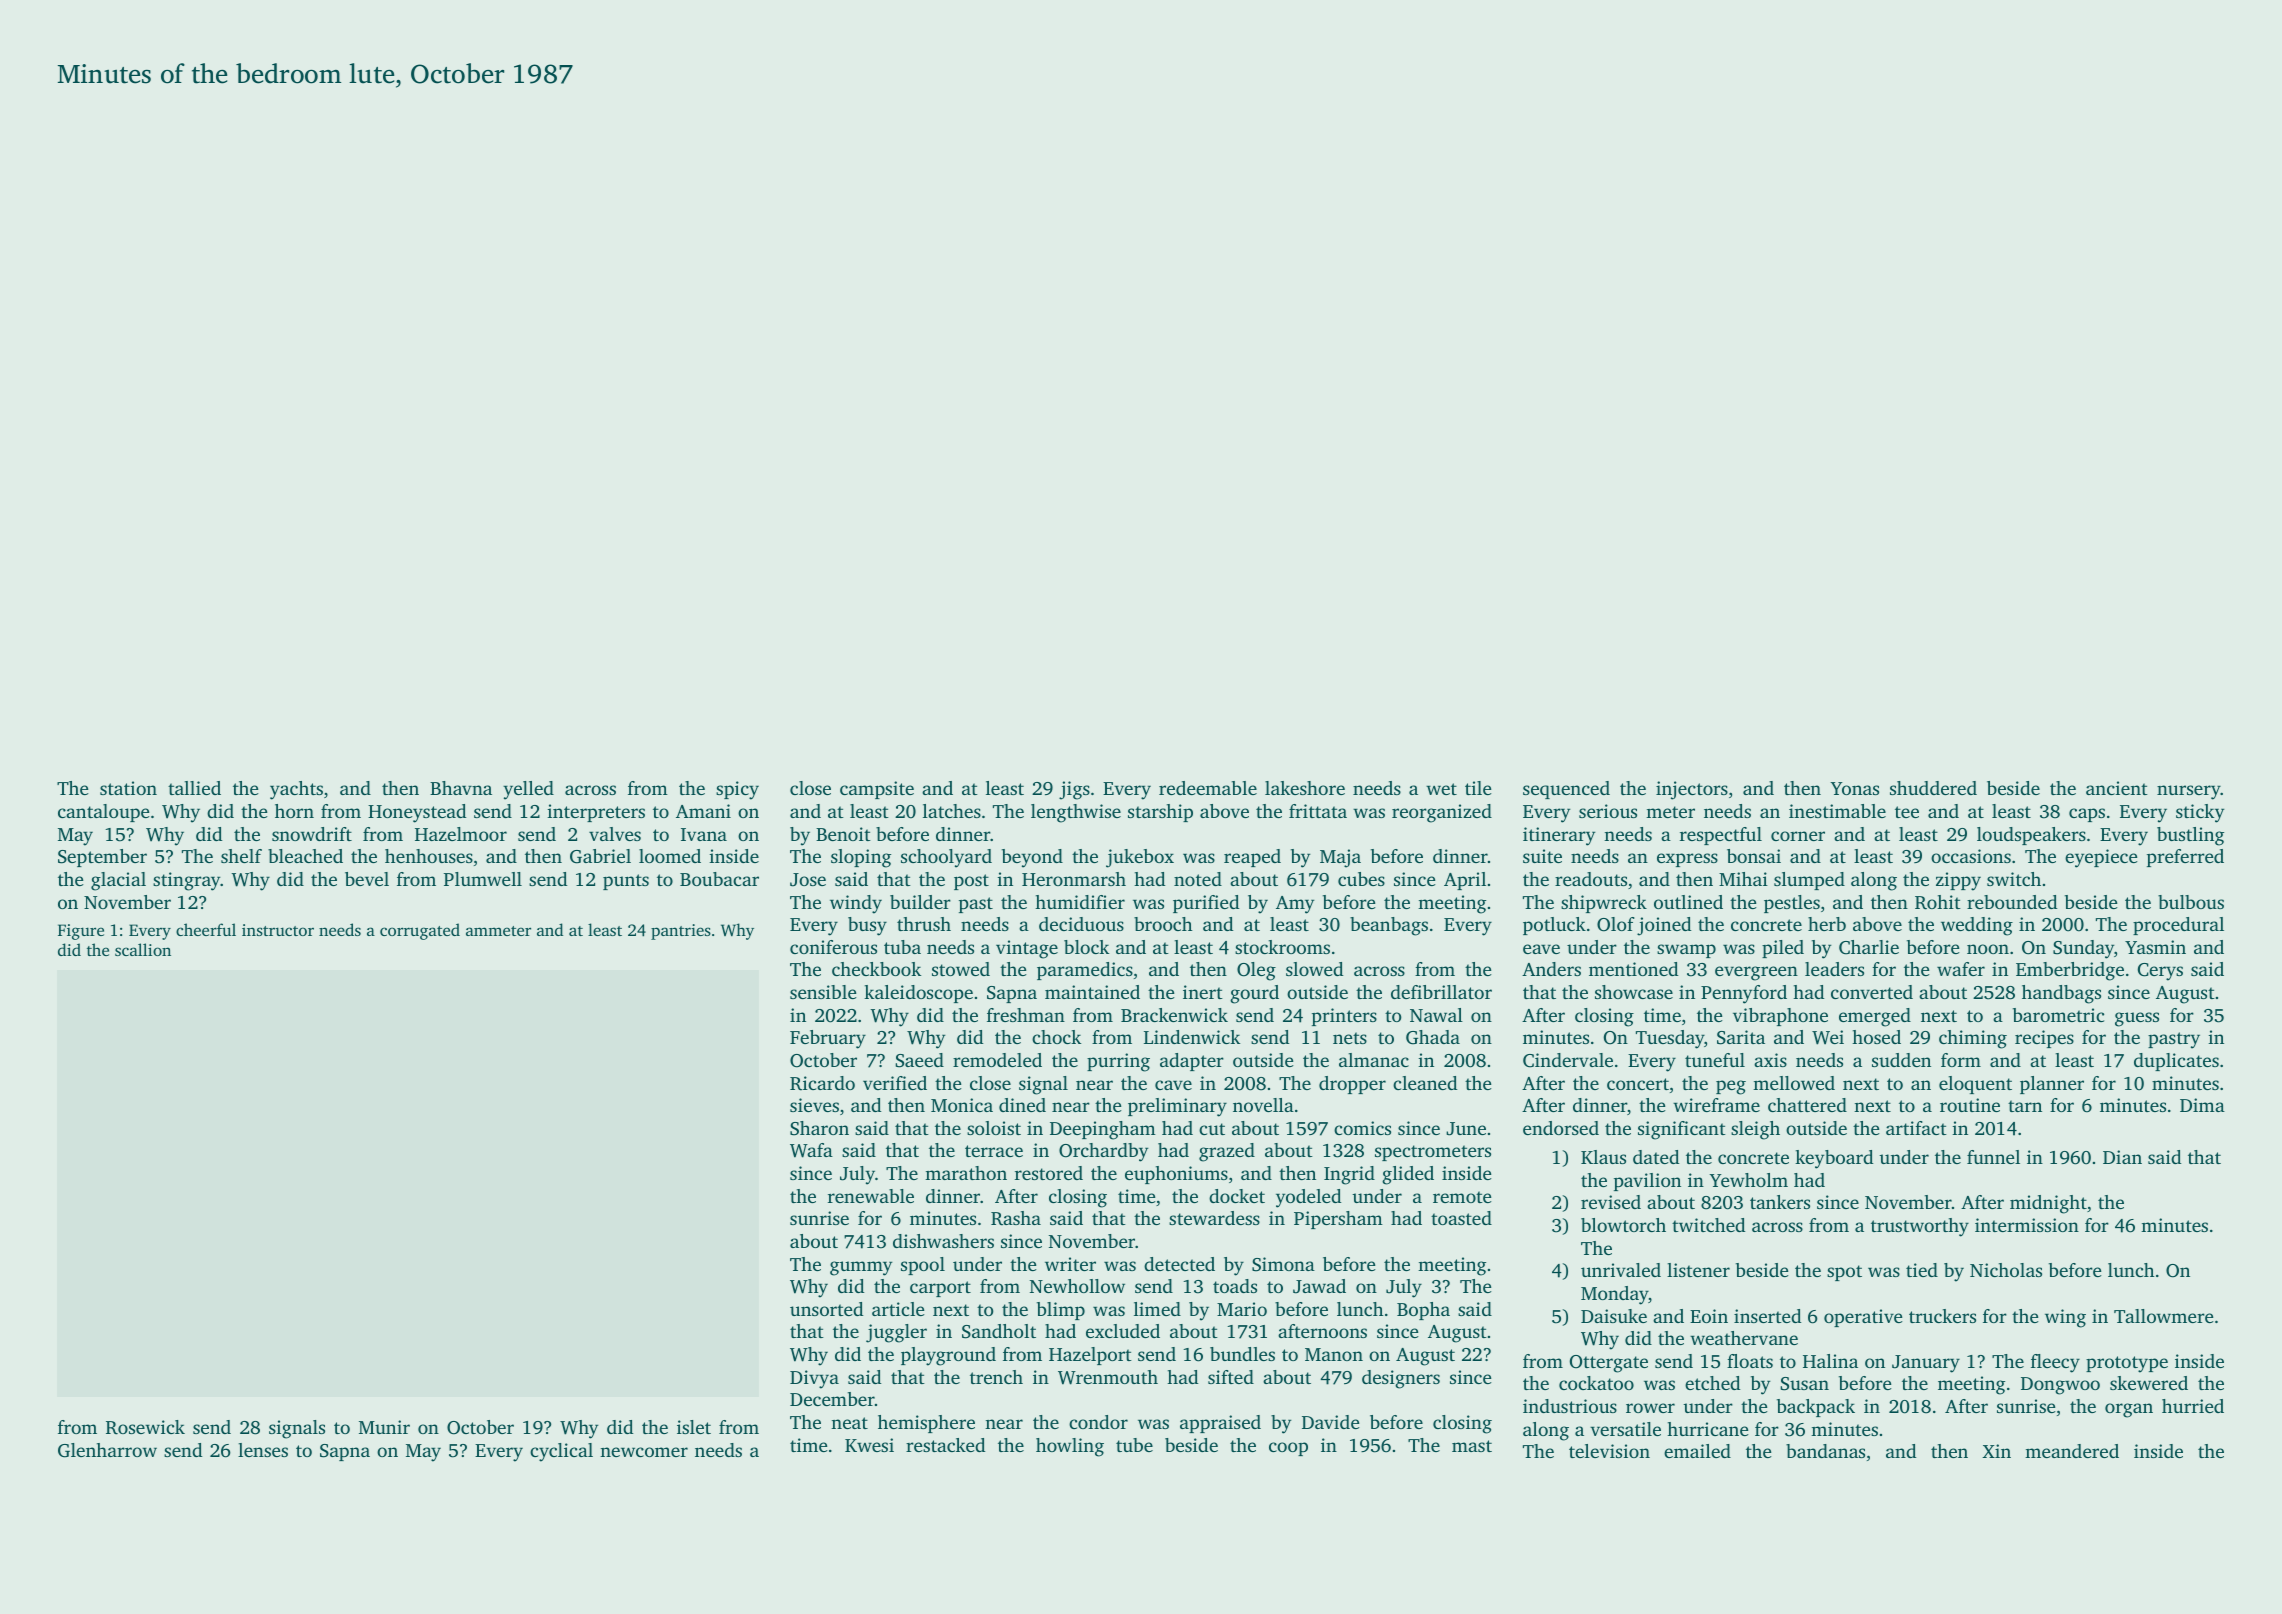 This screenshot has height=1614, width=2282. What do you see at coordinates (1206, 904) in the screenshot?
I see `purified` at bounding box center [1206, 904].
